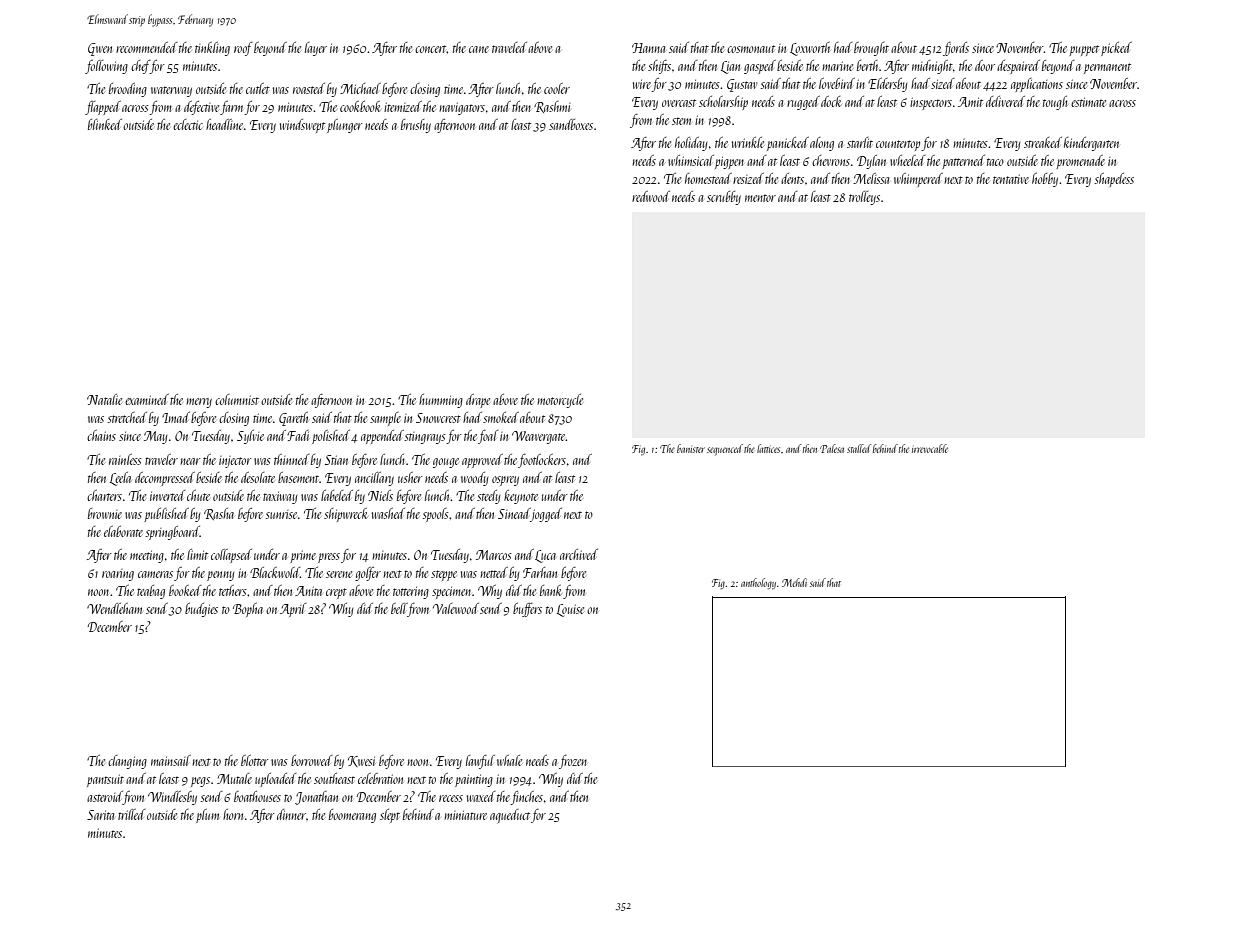  Describe the element at coordinates (930, 448) in the screenshot. I see `irrevocable` at that location.
